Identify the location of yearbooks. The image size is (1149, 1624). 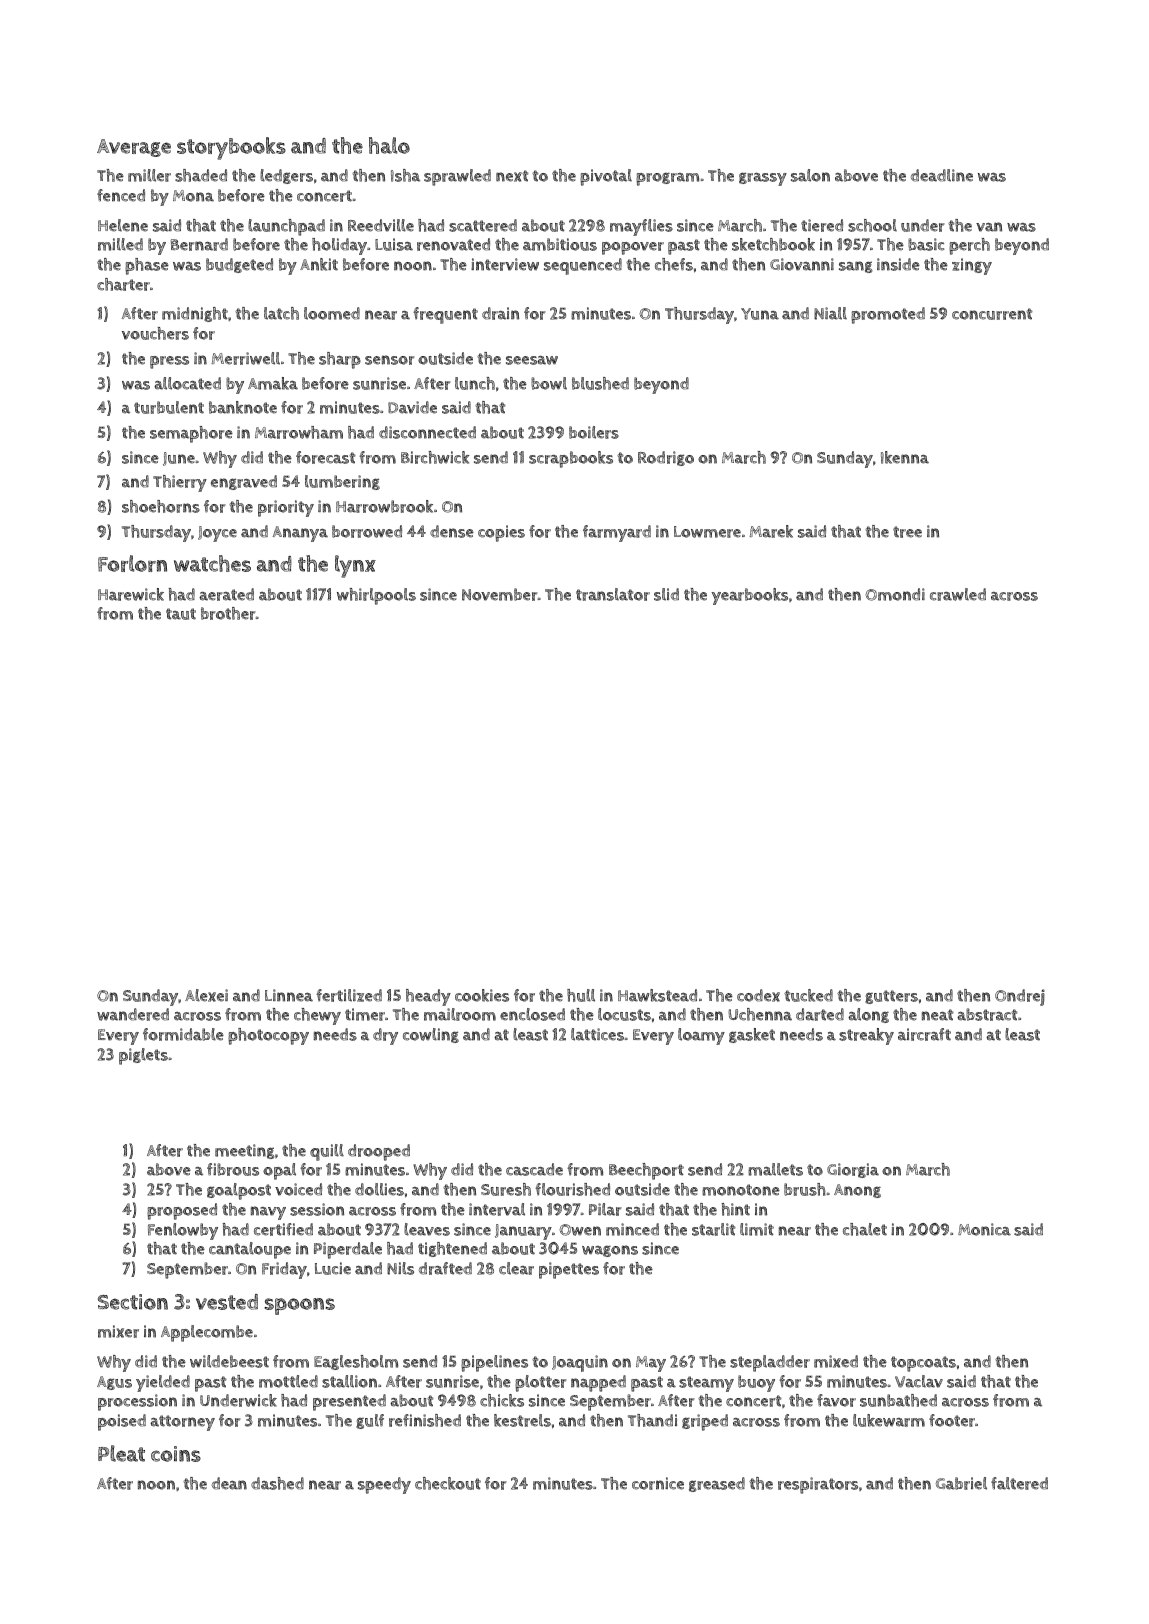
(749, 596).
